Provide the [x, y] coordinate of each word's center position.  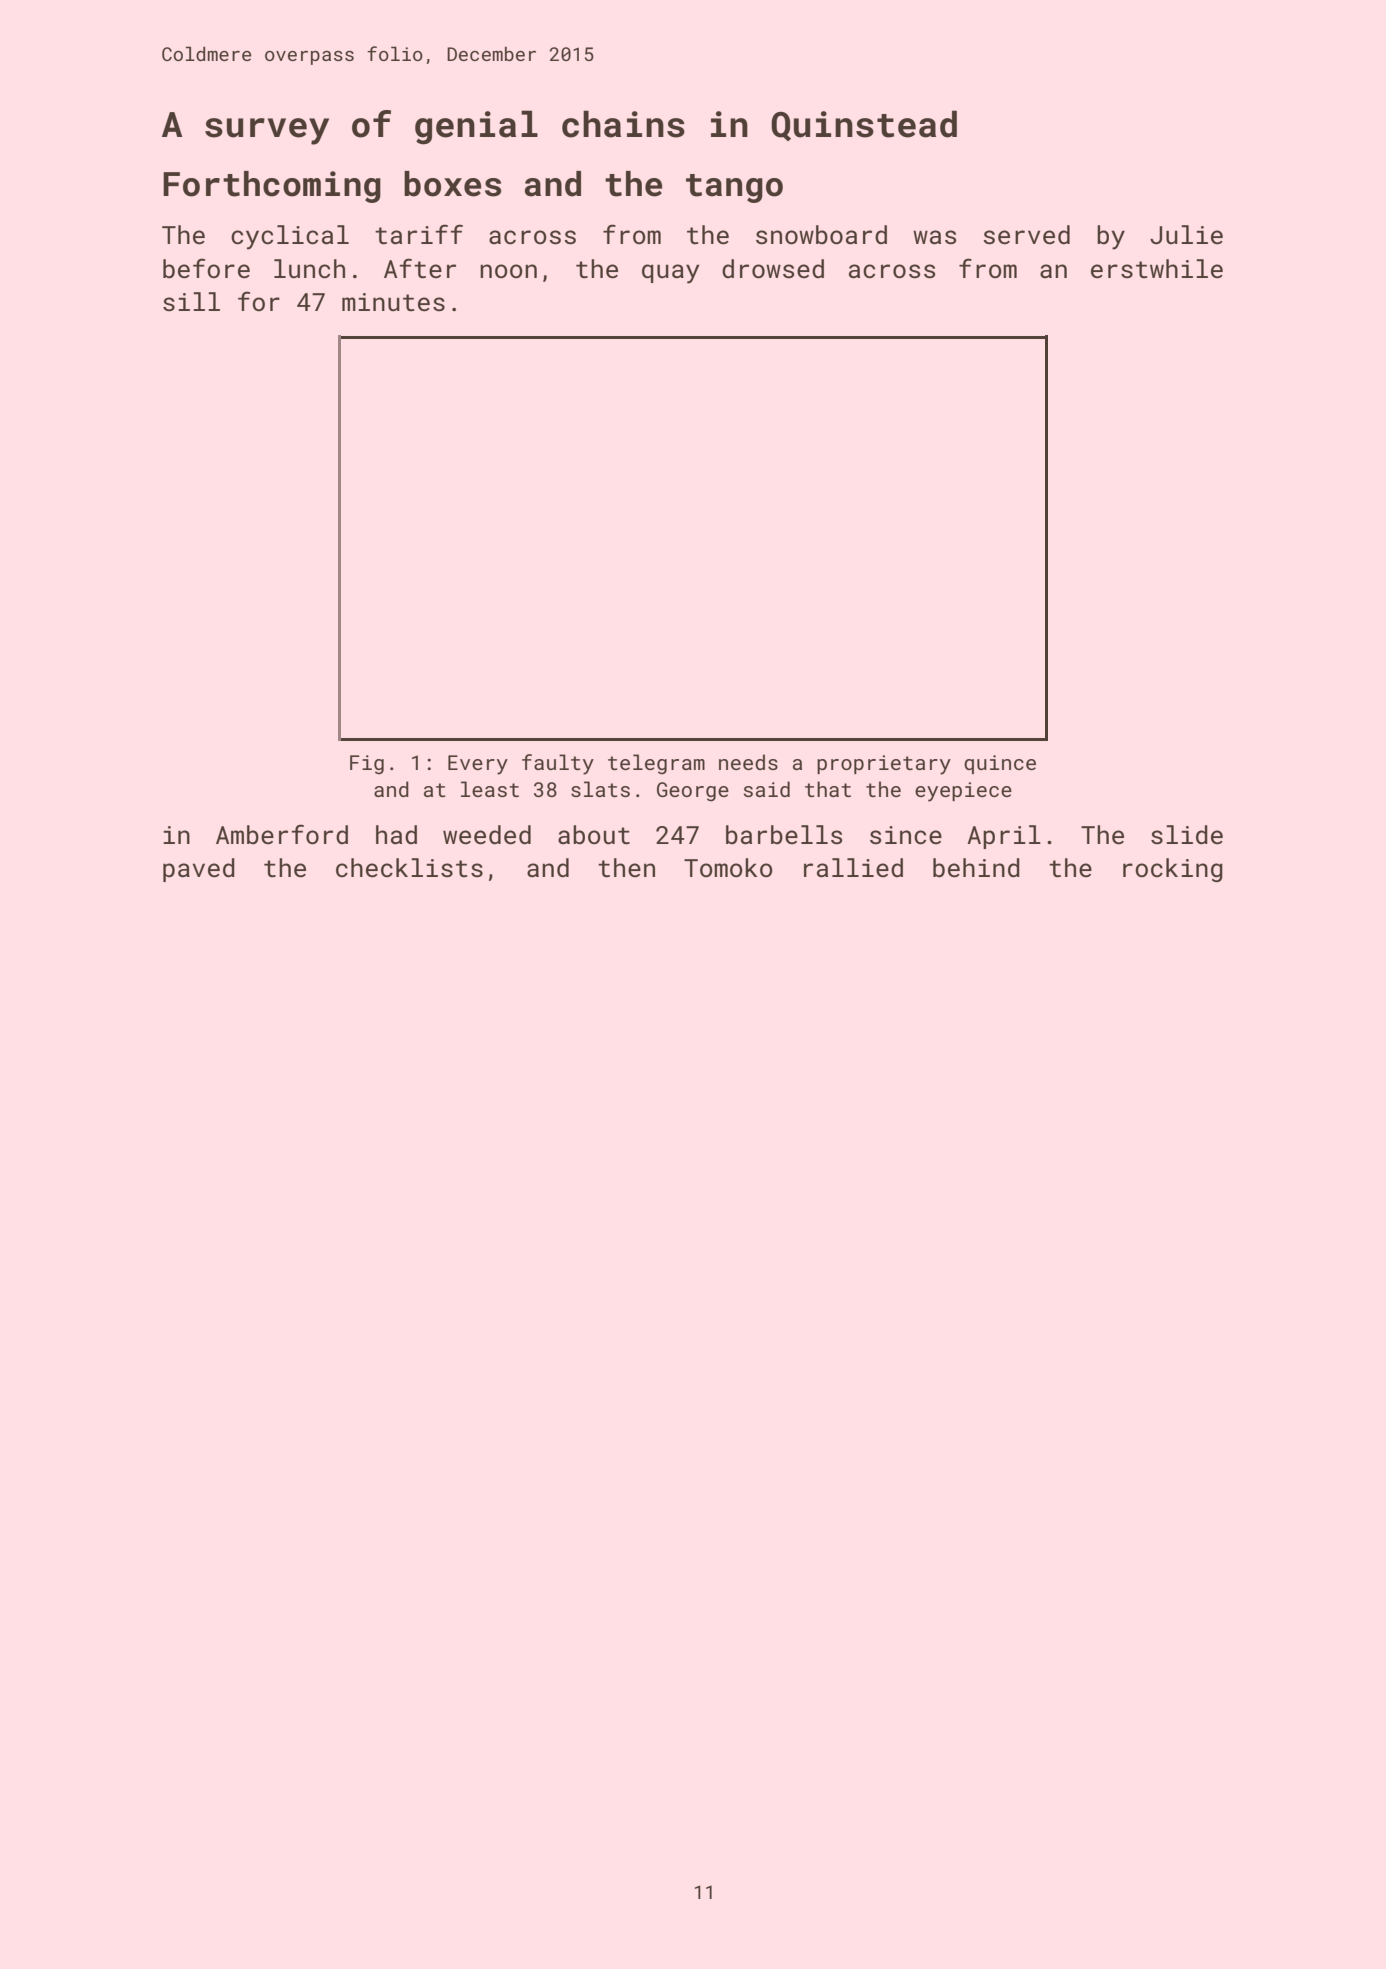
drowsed [773, 269]
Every [478, 765]
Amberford [282, 834]
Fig [367, 765]
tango [734, 188]
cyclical [290, 237]
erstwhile [1157, 269]
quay [671, 274]
